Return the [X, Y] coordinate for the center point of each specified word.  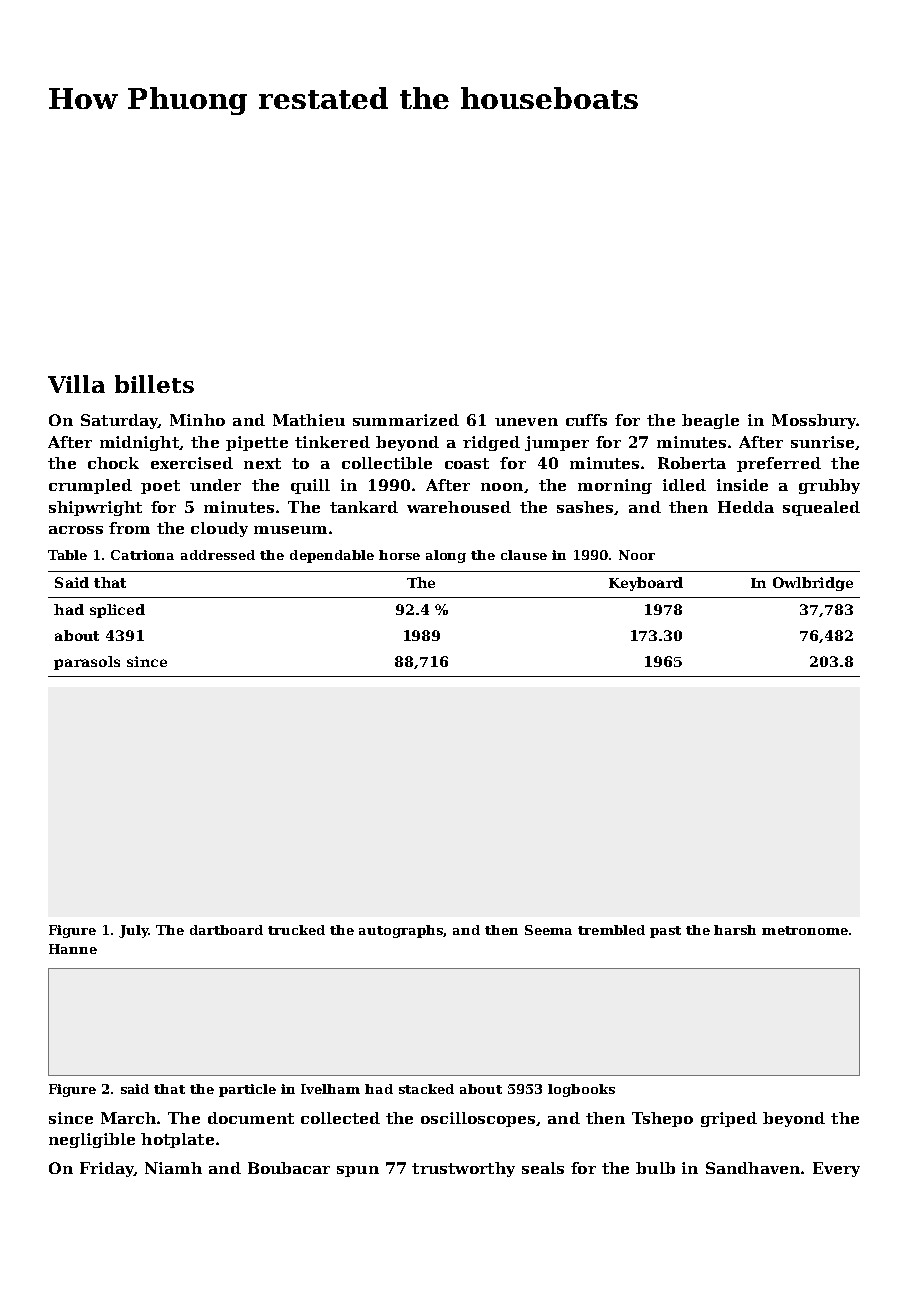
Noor [637, 555]
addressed [218, 555]
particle [247, 1090]
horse [399, 555]
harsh [735, 930]
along [446, 556]
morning [615, 486]
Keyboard [646, 584]
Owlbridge [813, 584]
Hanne [73, 949]
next [262, 463]
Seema [548, 930]
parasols [87, 663]
